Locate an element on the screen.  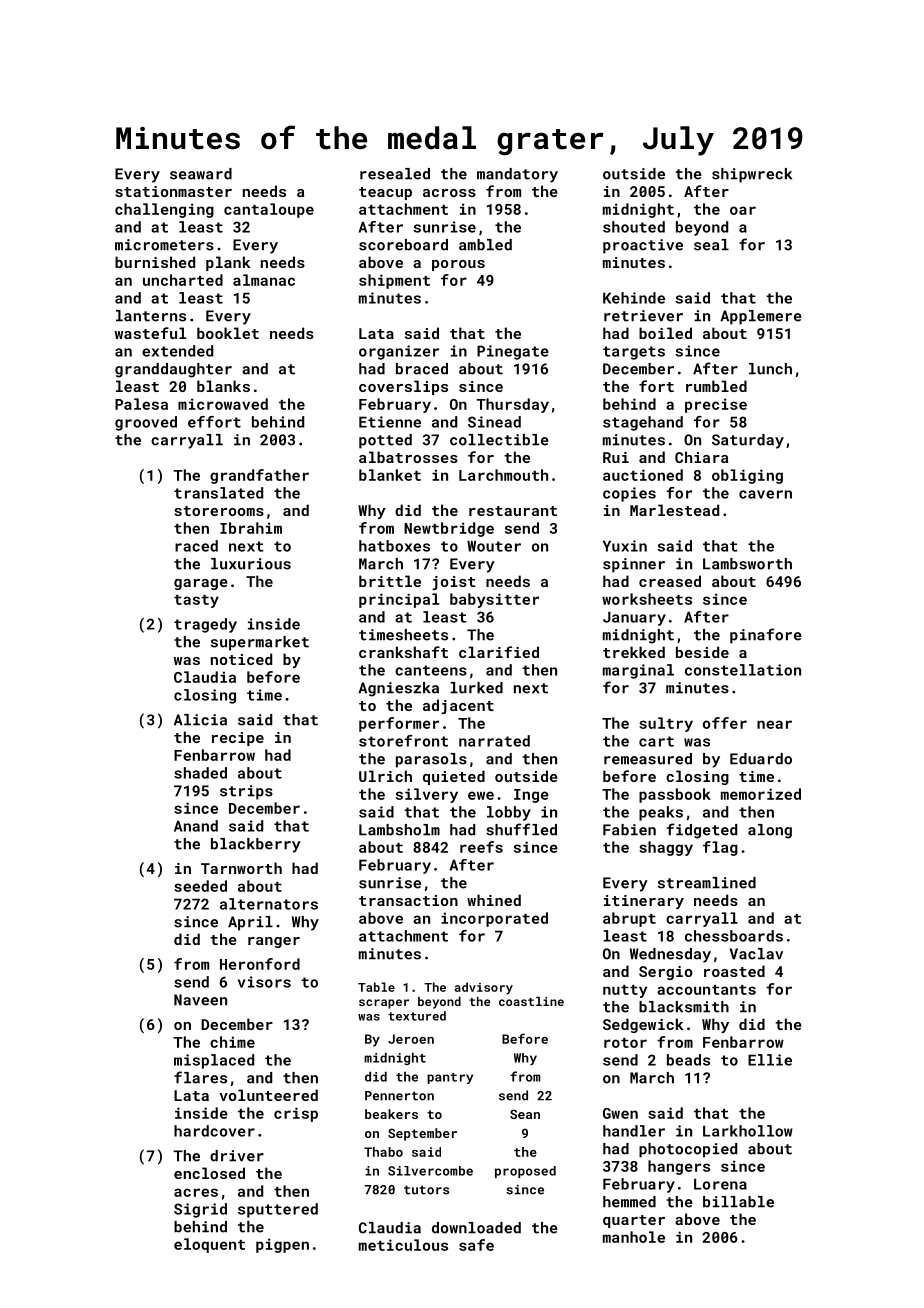
itinerary is located at coordinates (644, 902).
